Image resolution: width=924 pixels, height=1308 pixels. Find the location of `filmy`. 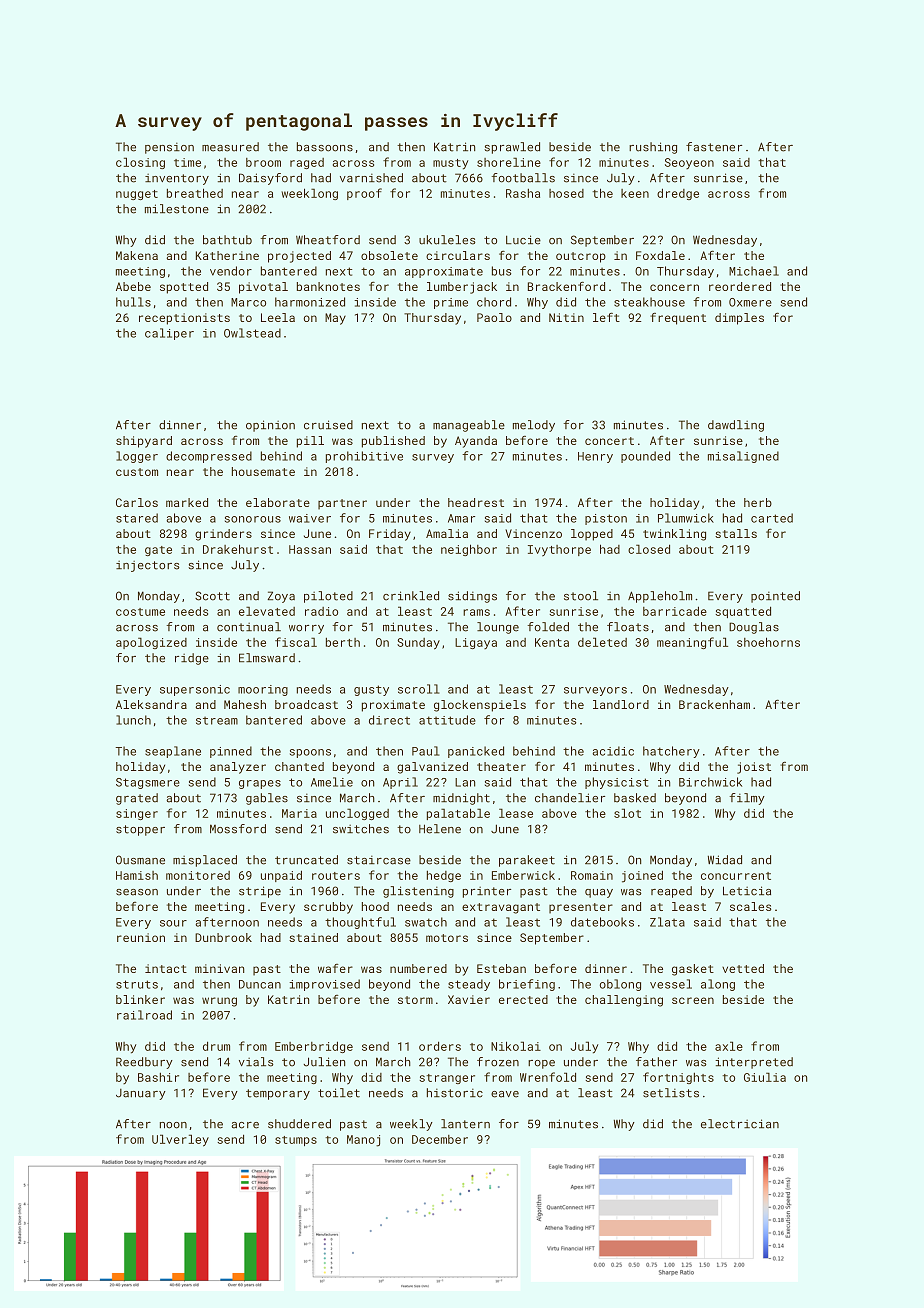

filmy is located at coordinates (747, 799).
